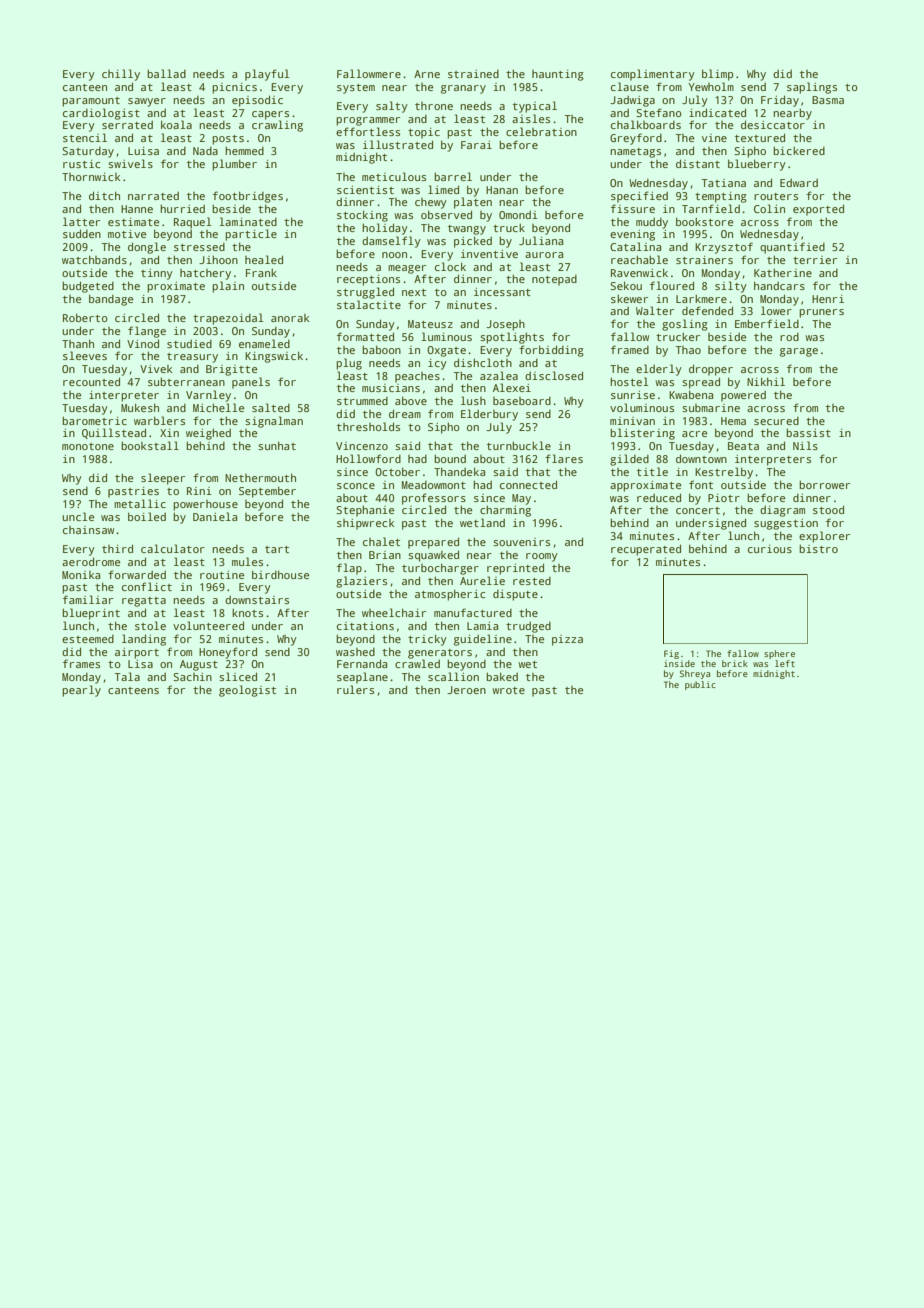 The width and height of the screenshot is (924, 1308). What do you see at coordinates (228, 653) in the screenshot?
I see `Honeyford` at bounding box center [228, 653].
